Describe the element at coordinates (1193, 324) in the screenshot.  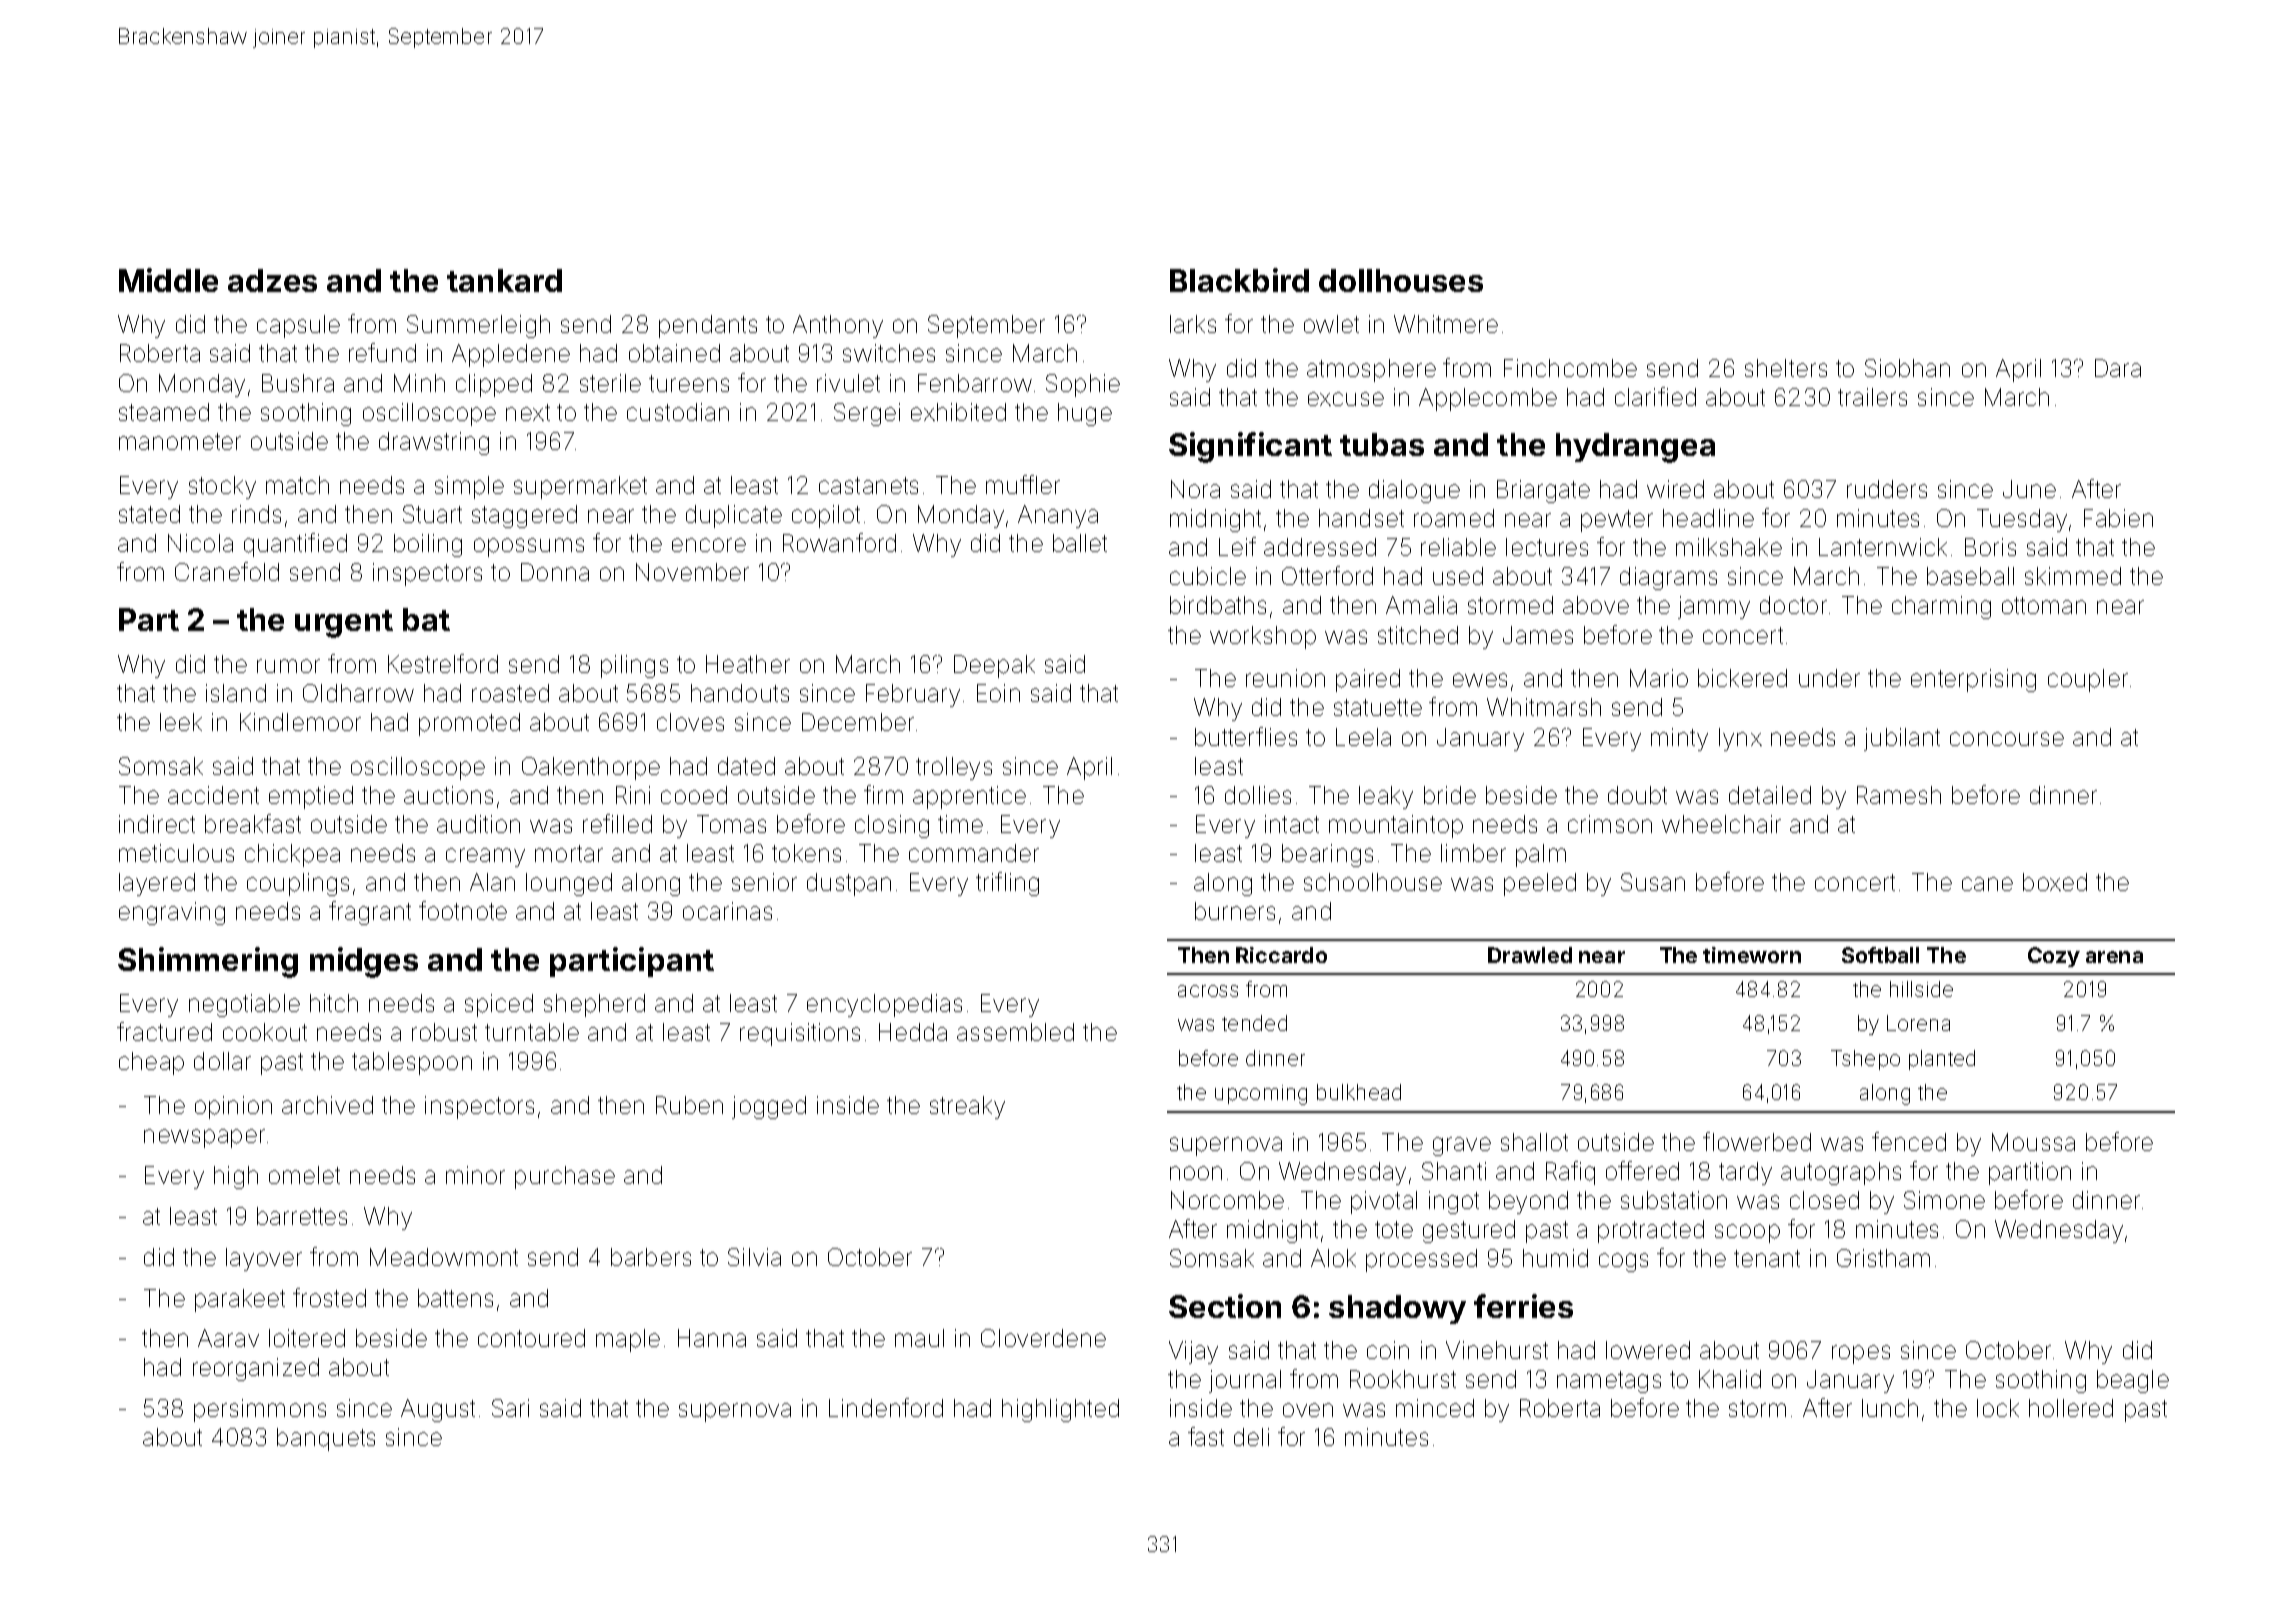
I see `larks` at that location.
